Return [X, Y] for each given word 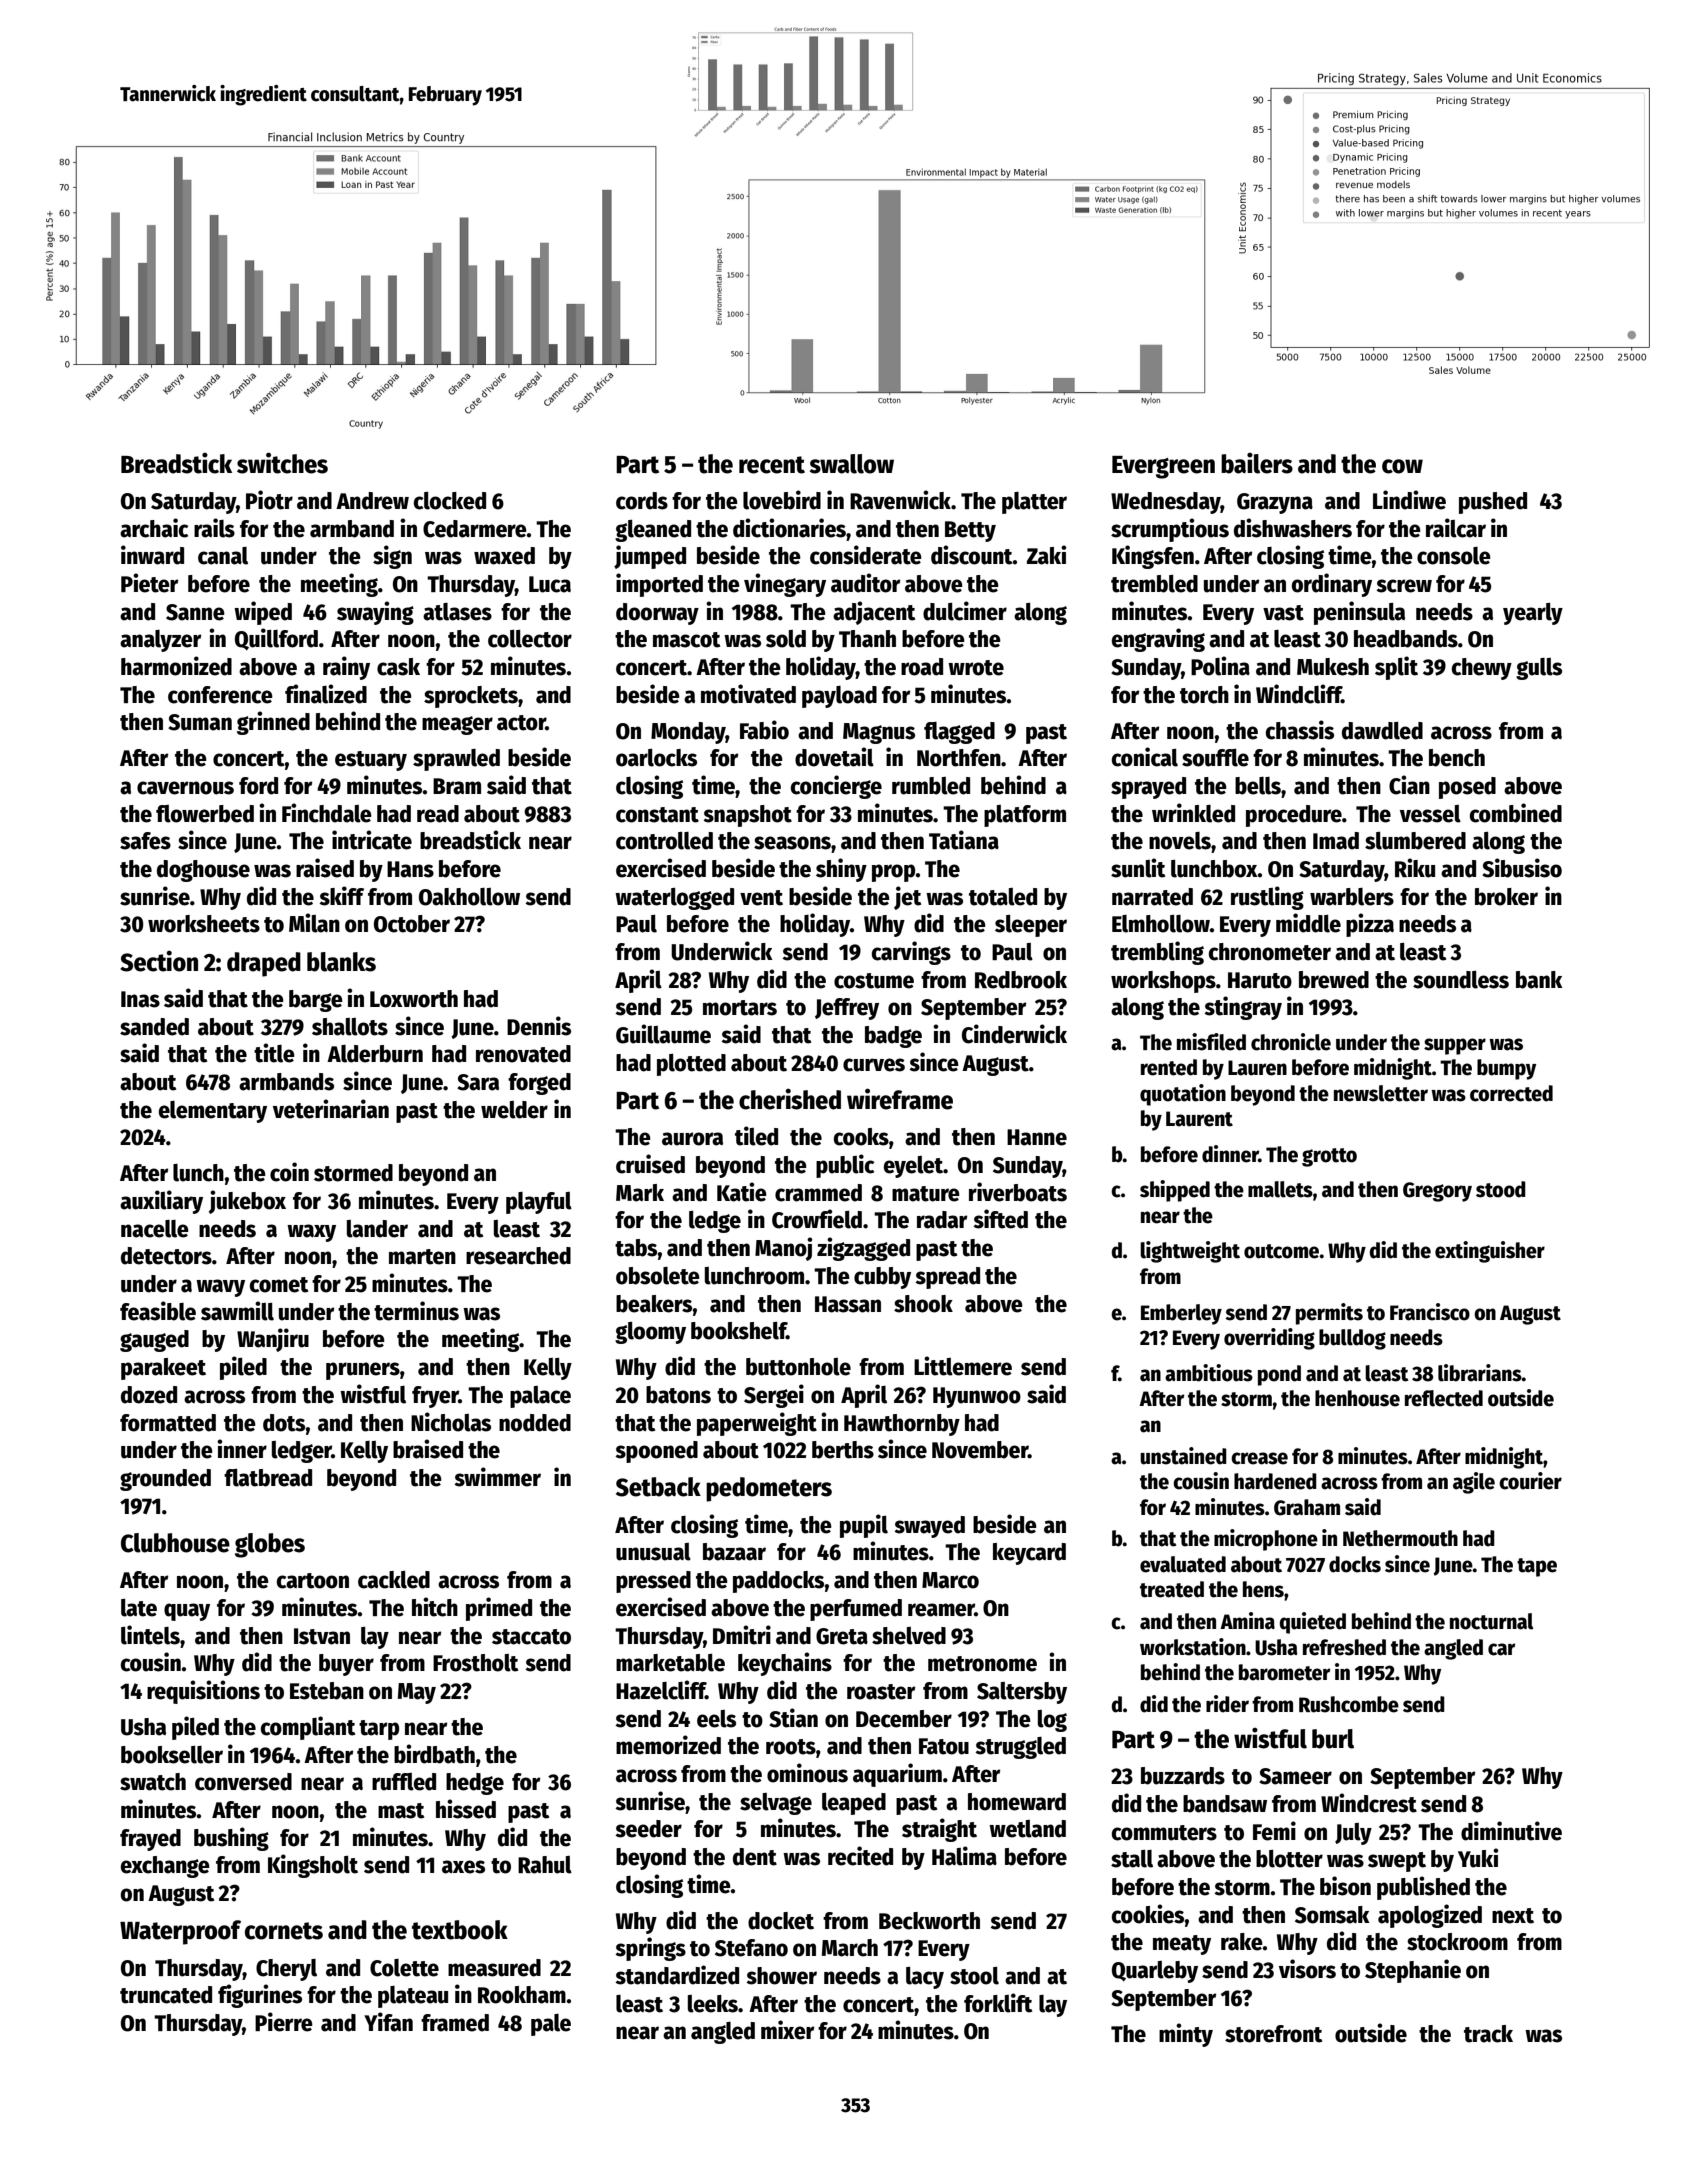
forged [539, 1084]
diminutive [1511, 1831]
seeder [648, 1829]
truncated [166, 1995]
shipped [1175, 1191]
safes [145, 841]
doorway [657, 614]
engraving [1158, 640]
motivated [748, 694]
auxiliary [161, 1202]
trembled [1154, 584]
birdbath [434, 1754]
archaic [154, 528]
